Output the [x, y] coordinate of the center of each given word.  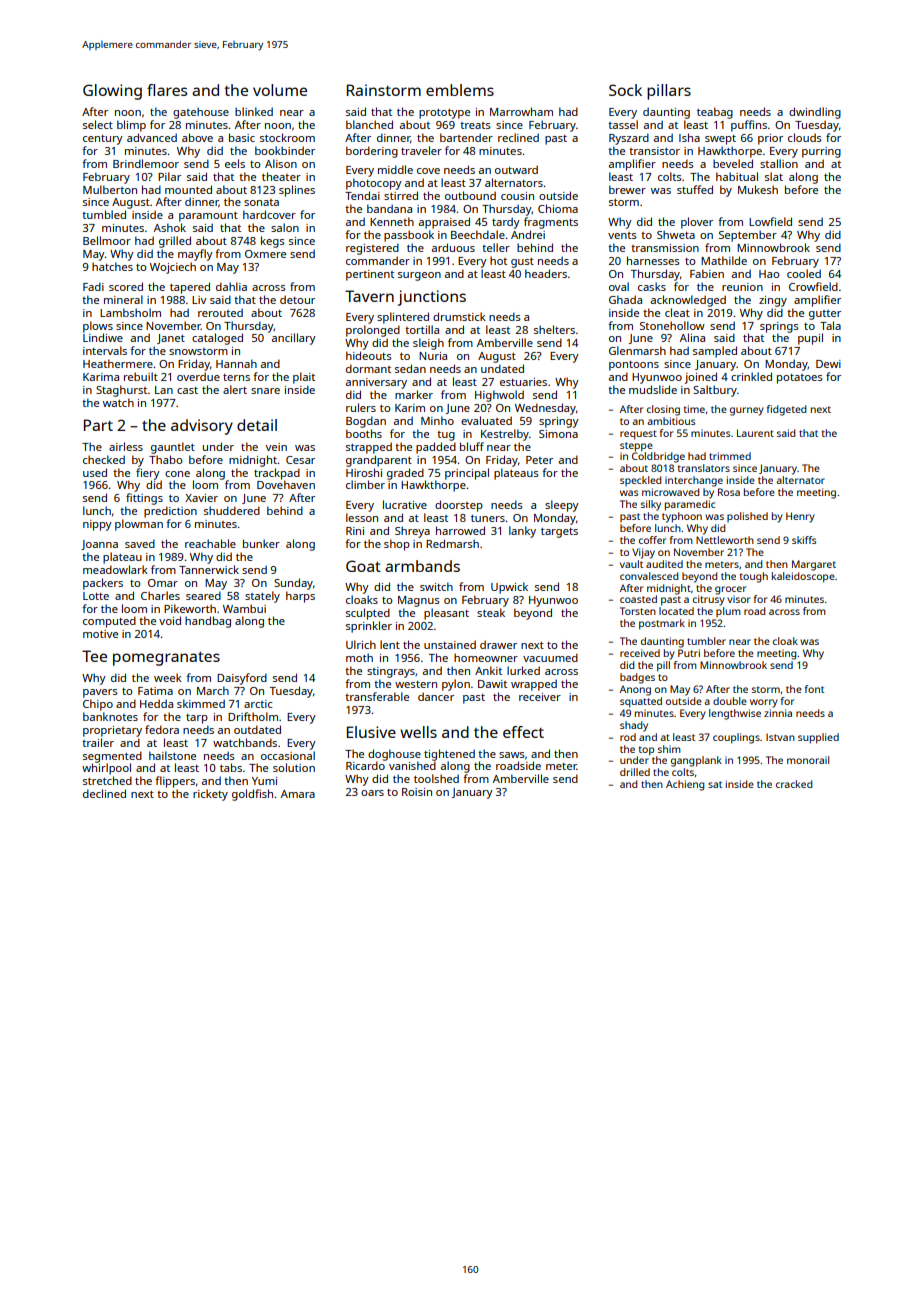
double [730, 701]
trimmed [730, 456]
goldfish [252, 795]
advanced [152, 137]
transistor [654, 151]
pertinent [370, 275]
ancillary [294, 339]
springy [559, 422]
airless [126, 446]
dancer [436, 696]
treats [475, 125]
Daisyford [242, 679]
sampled [715, 352]
